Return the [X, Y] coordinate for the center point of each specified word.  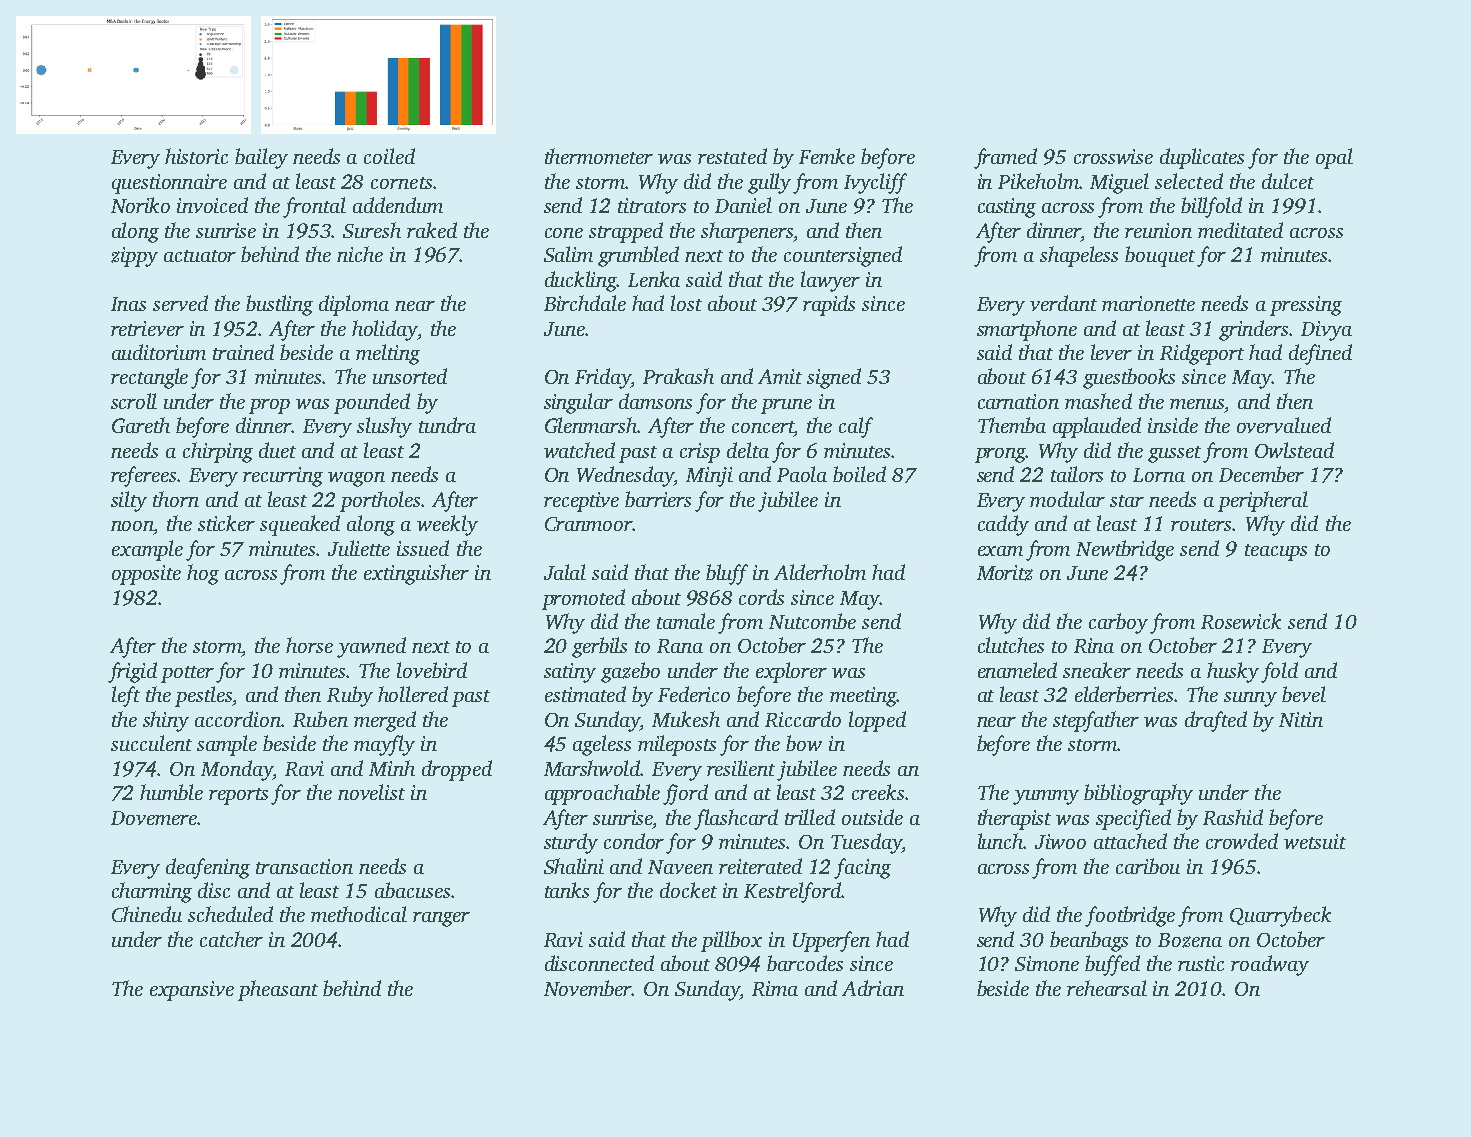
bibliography [1138, 794]
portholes [380, 501]
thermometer [599, 156]
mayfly [384, 745]
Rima [775, 988]
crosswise [1113, 156]
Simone [1047, 963]
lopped [877, 721]
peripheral [1263, 501]
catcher [231, 939]
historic [196, 156]
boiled [859, 474]
